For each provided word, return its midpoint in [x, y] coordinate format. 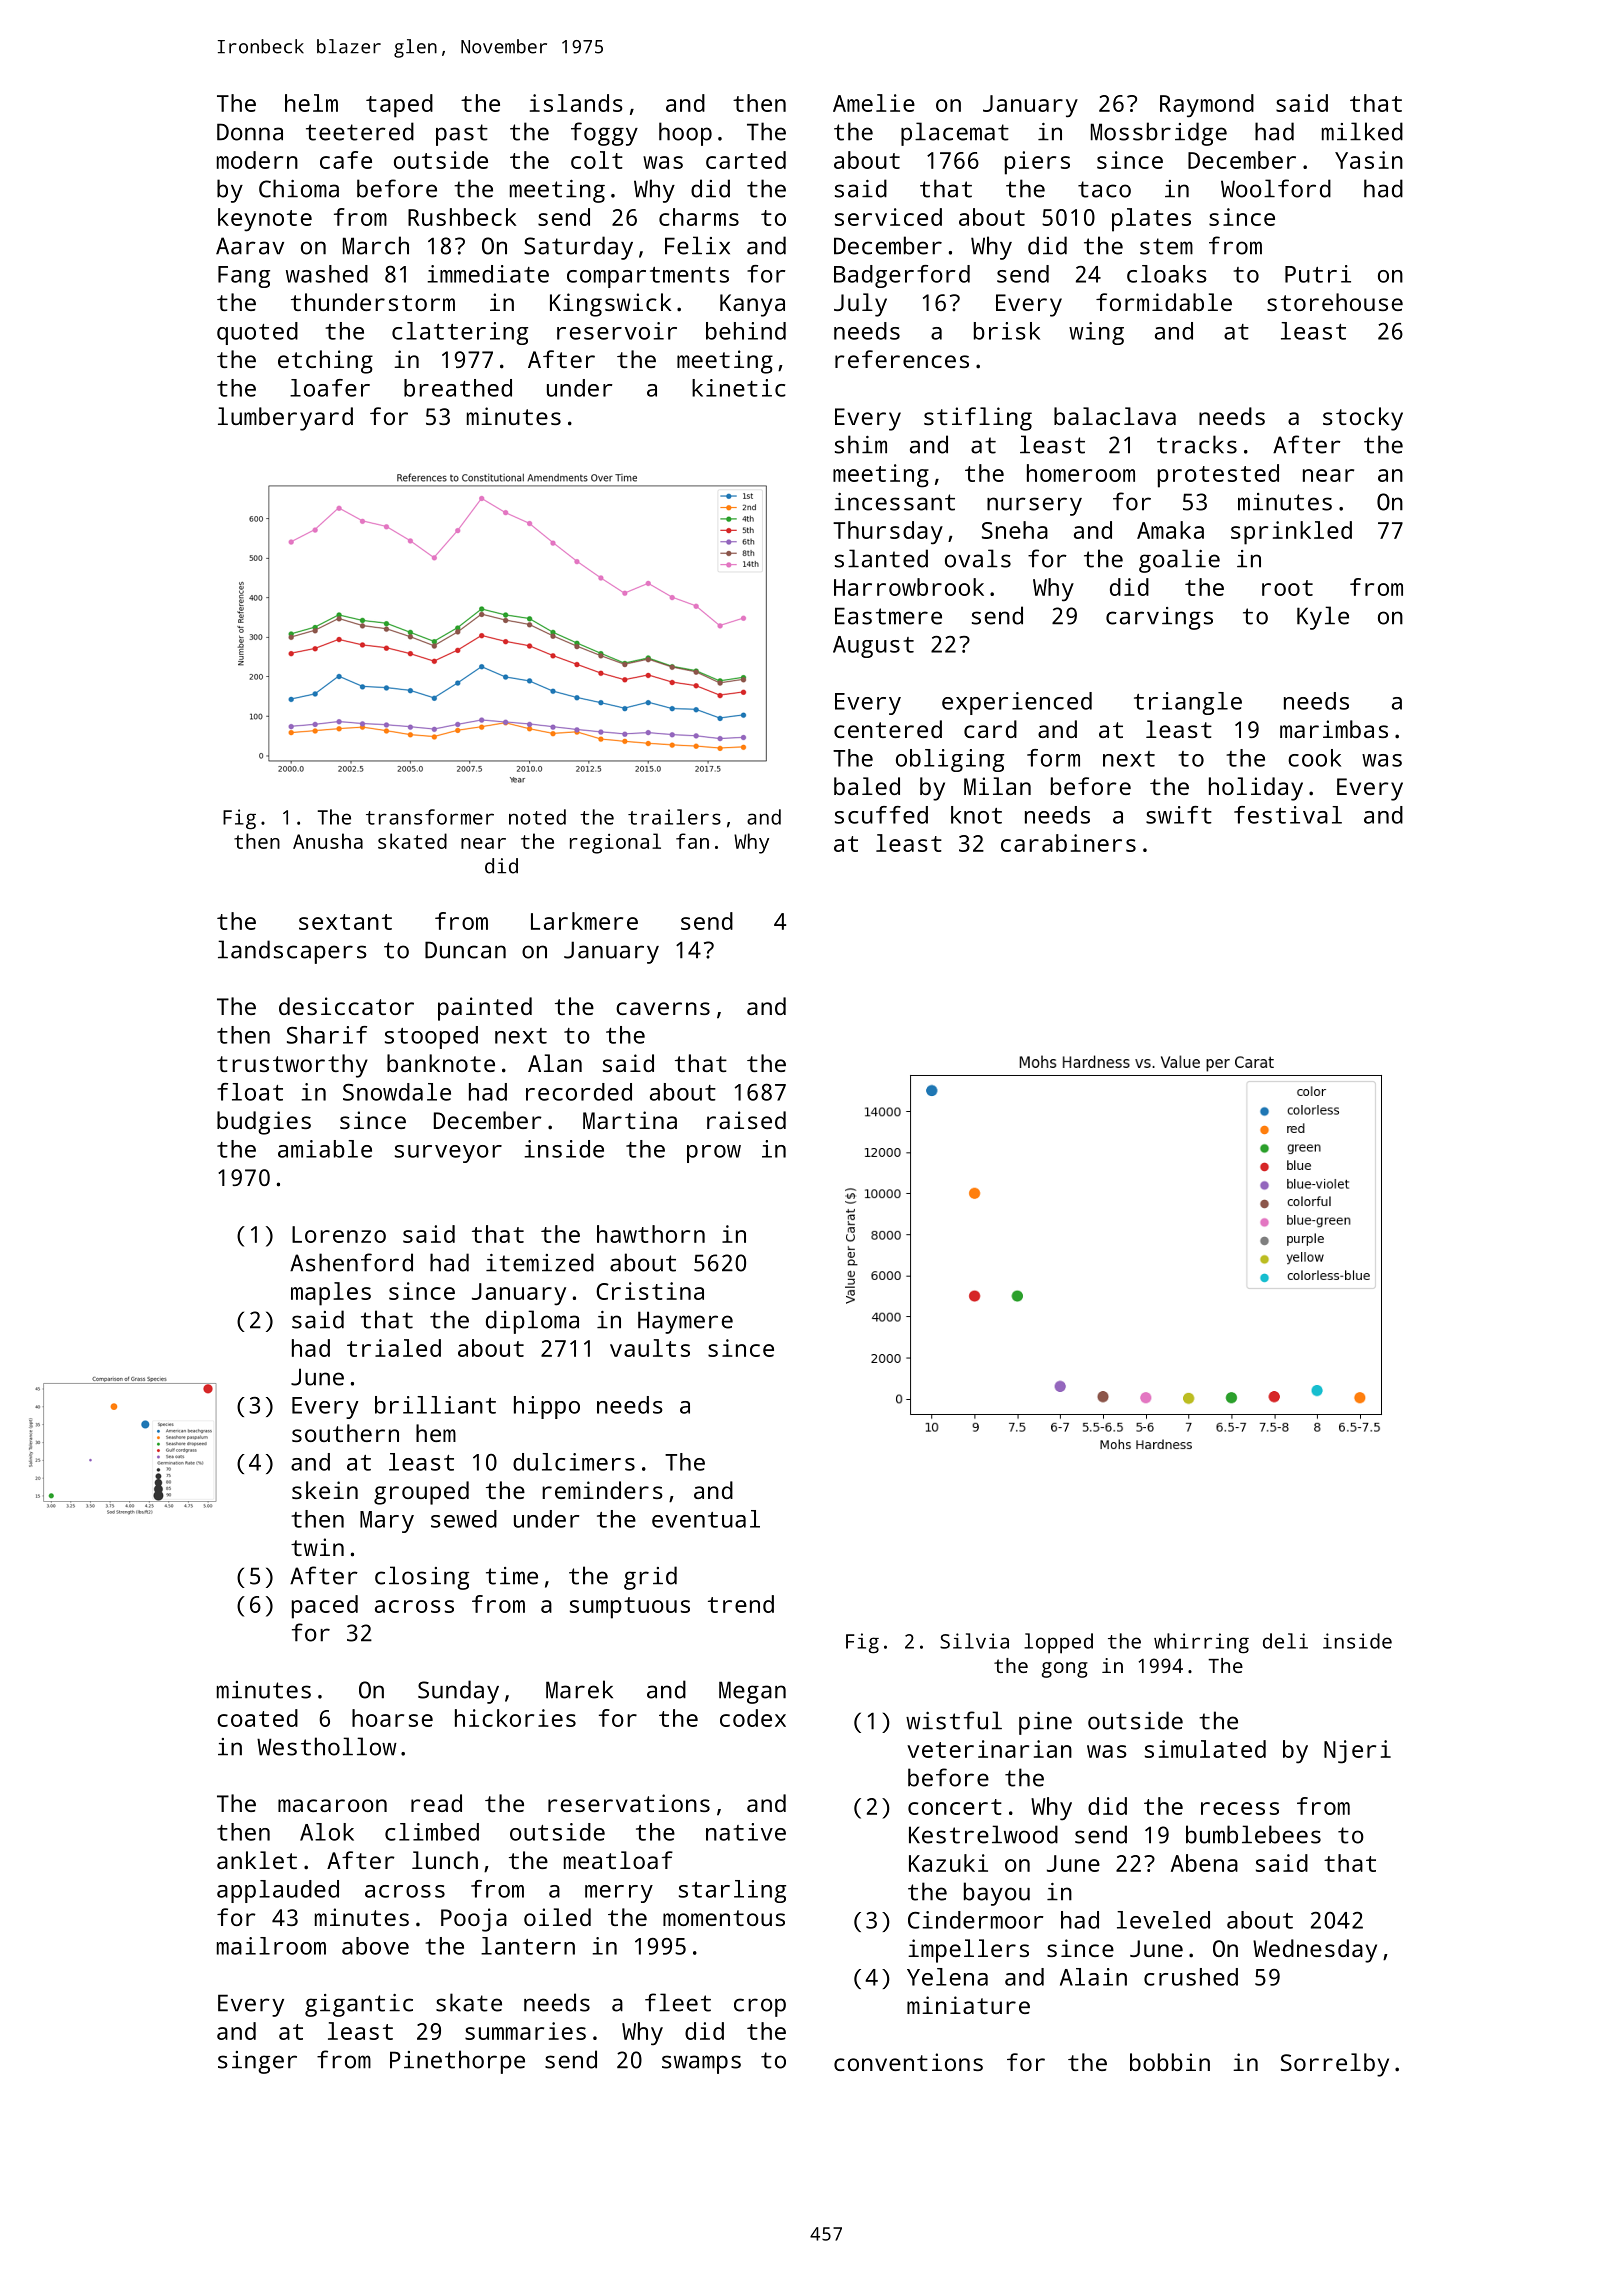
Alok [327, 1832]
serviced [888, 217]
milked [1362, 131]
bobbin [1170, 2062]
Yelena [947, 1977]
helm [311, 103]
